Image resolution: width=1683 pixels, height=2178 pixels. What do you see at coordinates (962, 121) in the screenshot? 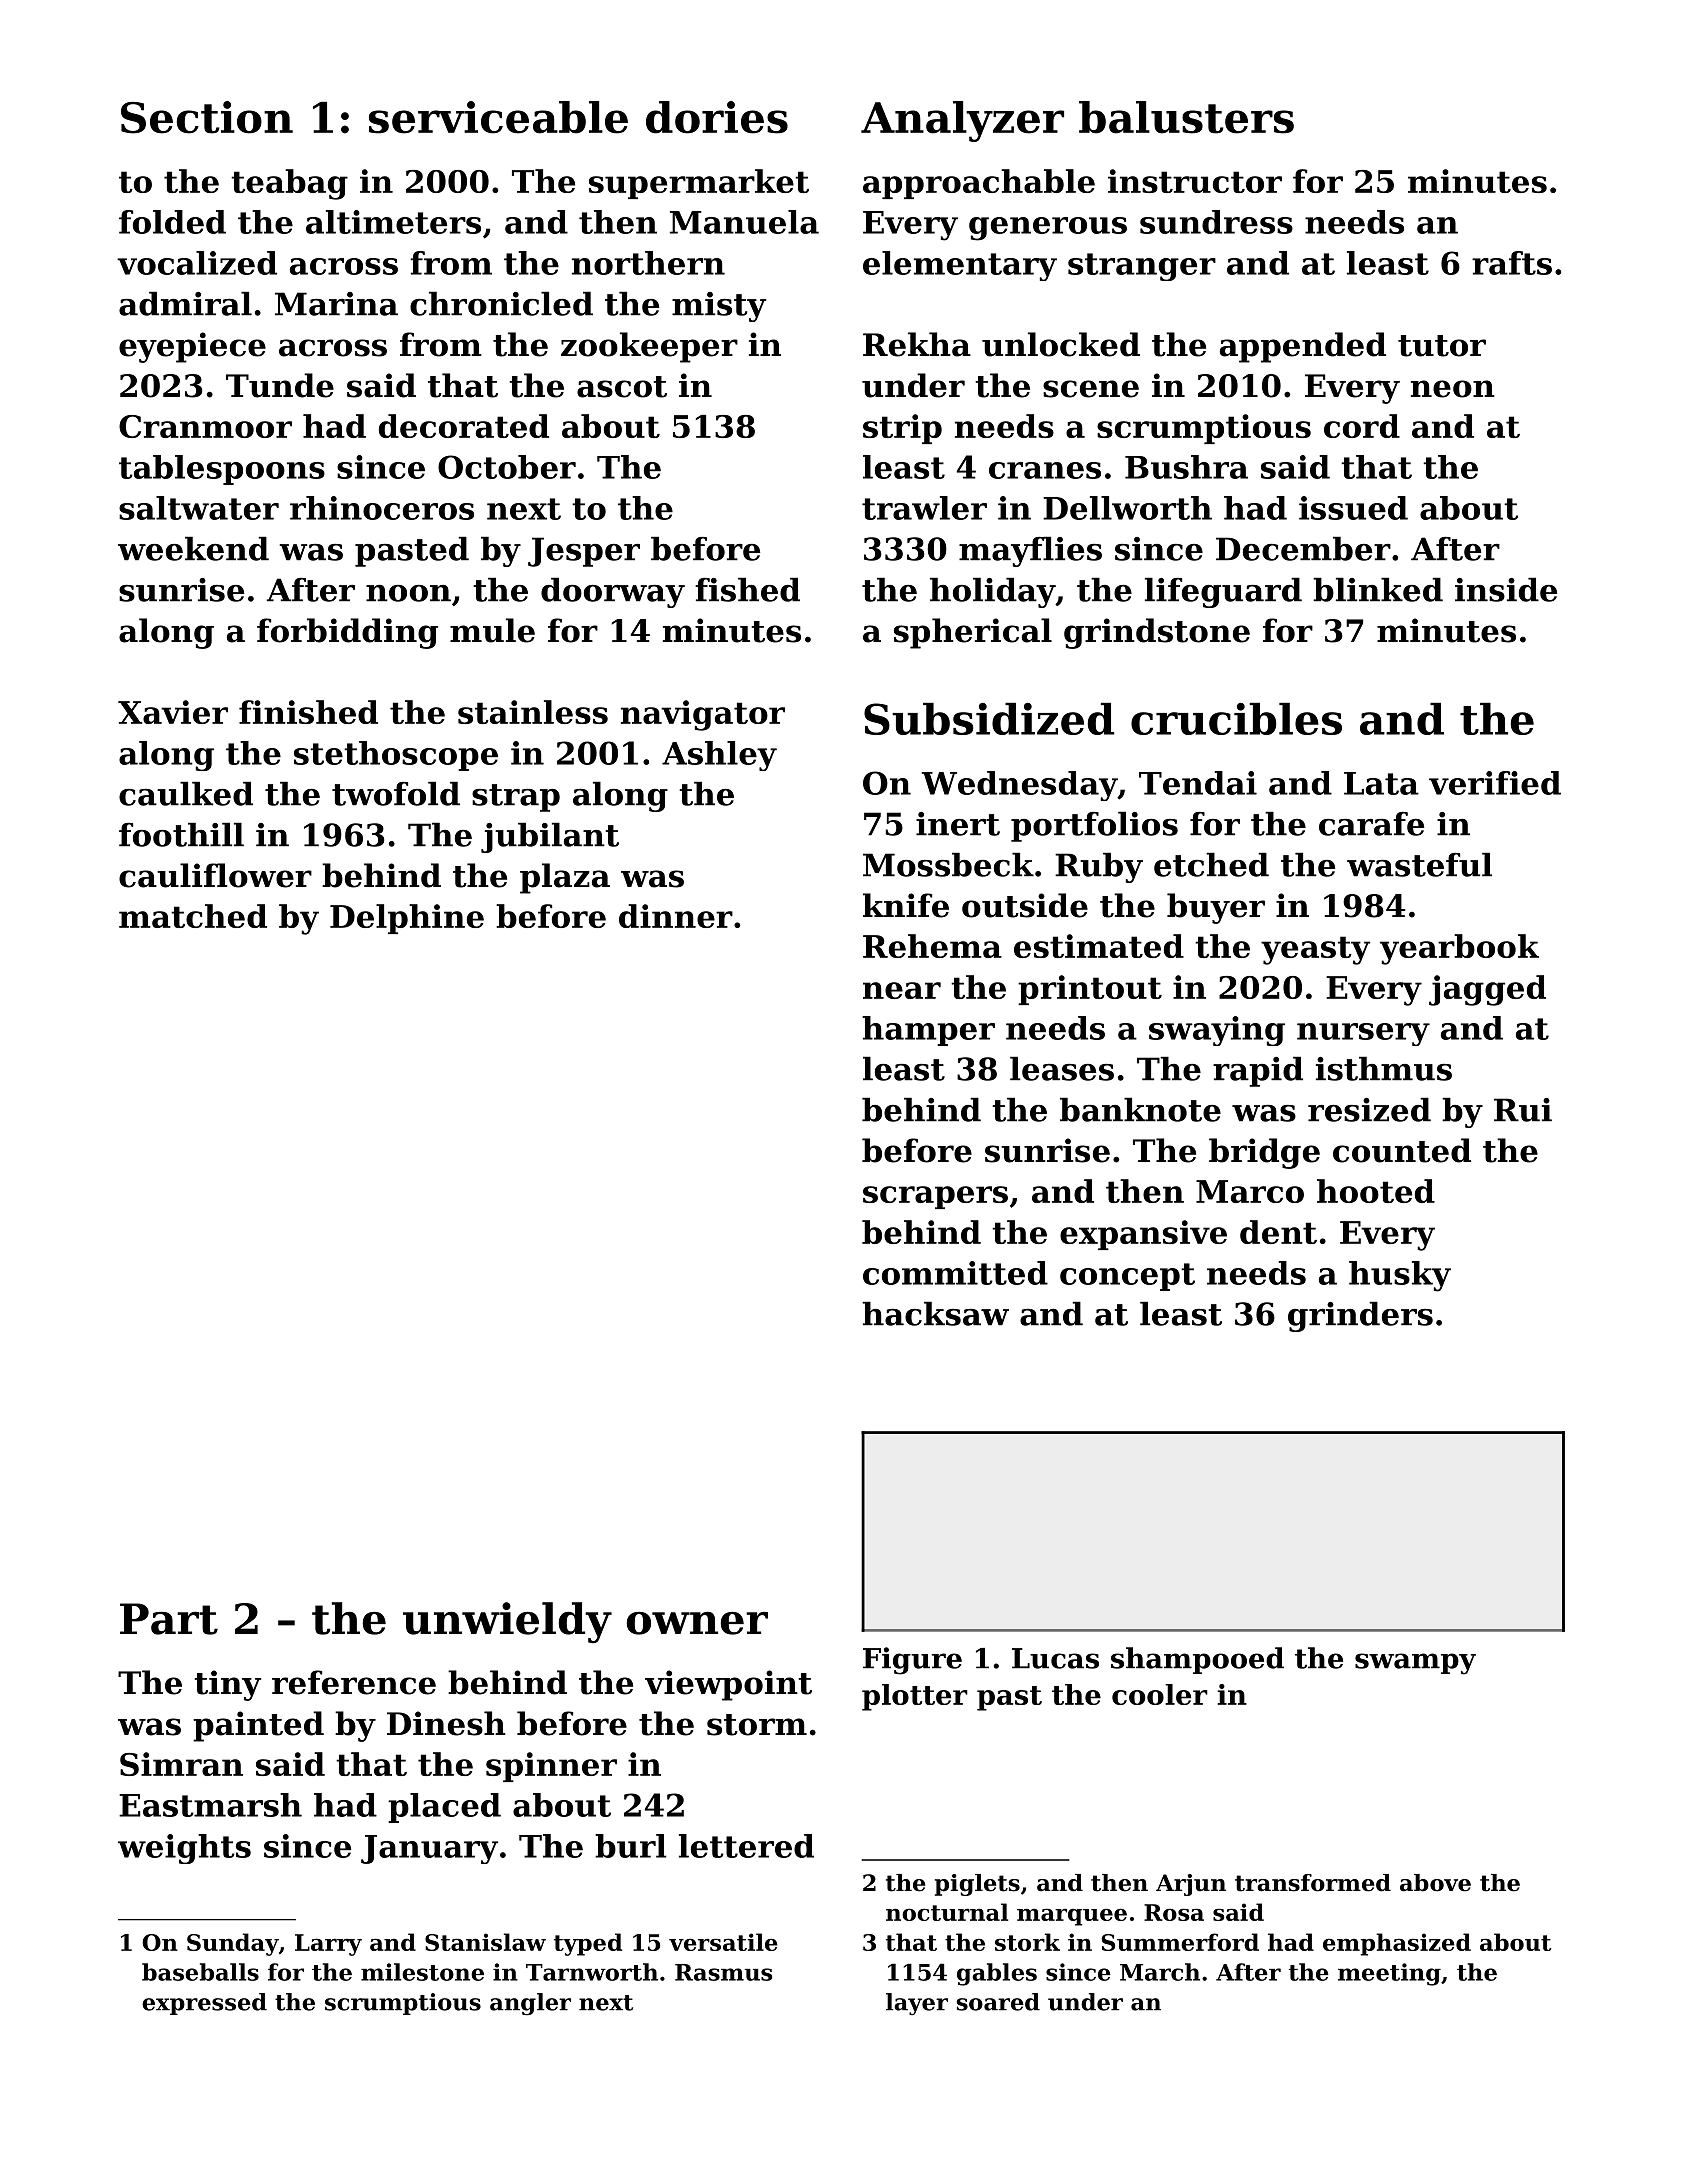
I see `Analyzer` at bounding box center [962, 121].
